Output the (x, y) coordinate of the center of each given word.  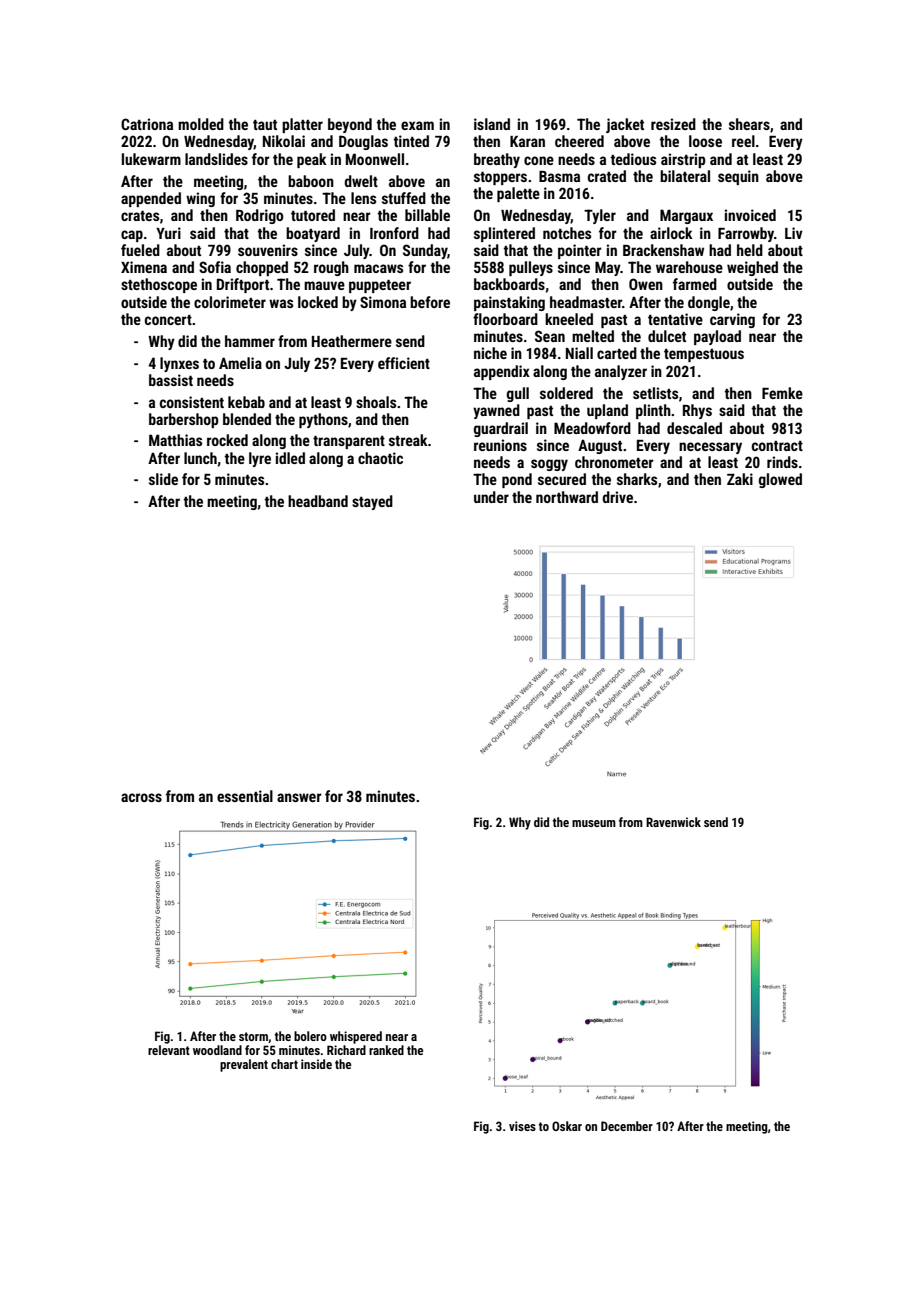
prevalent (244, 1065)
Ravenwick (673, 822)
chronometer (614, 462)
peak (312, 160)
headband (318, 501)
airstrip (683, 160)
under (491, 497)
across (141, 797)
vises (522, 1126)
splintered (504, 234)
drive (617, 497)
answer (299, 797)
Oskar (567, 1126)
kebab (246, 402)
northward (567, 497)
